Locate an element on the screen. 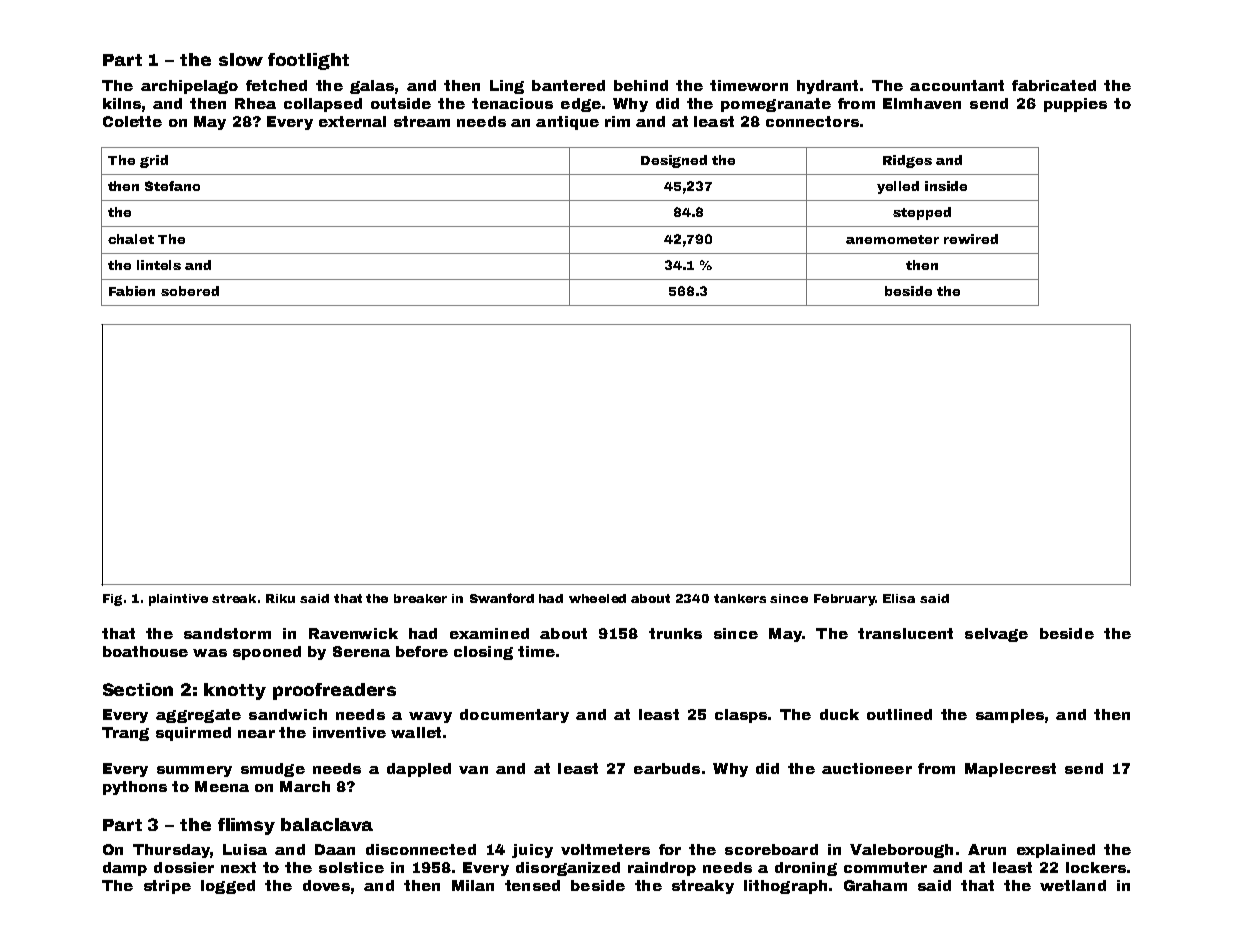 The image size is (1233, 952). rewired is located at coordinates (971, 239).
